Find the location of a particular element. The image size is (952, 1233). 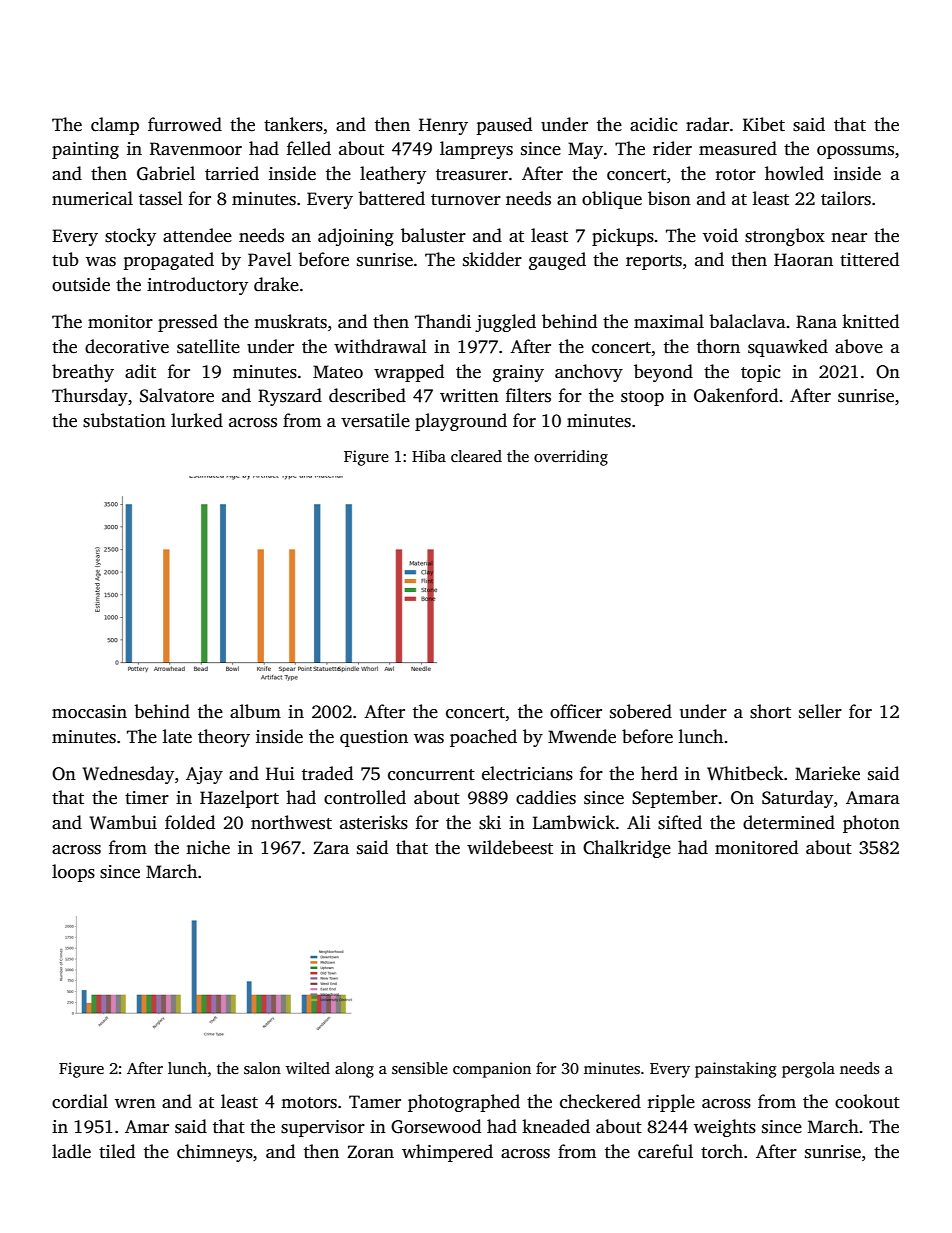

ladle is located at coordinates (71, 1151).
